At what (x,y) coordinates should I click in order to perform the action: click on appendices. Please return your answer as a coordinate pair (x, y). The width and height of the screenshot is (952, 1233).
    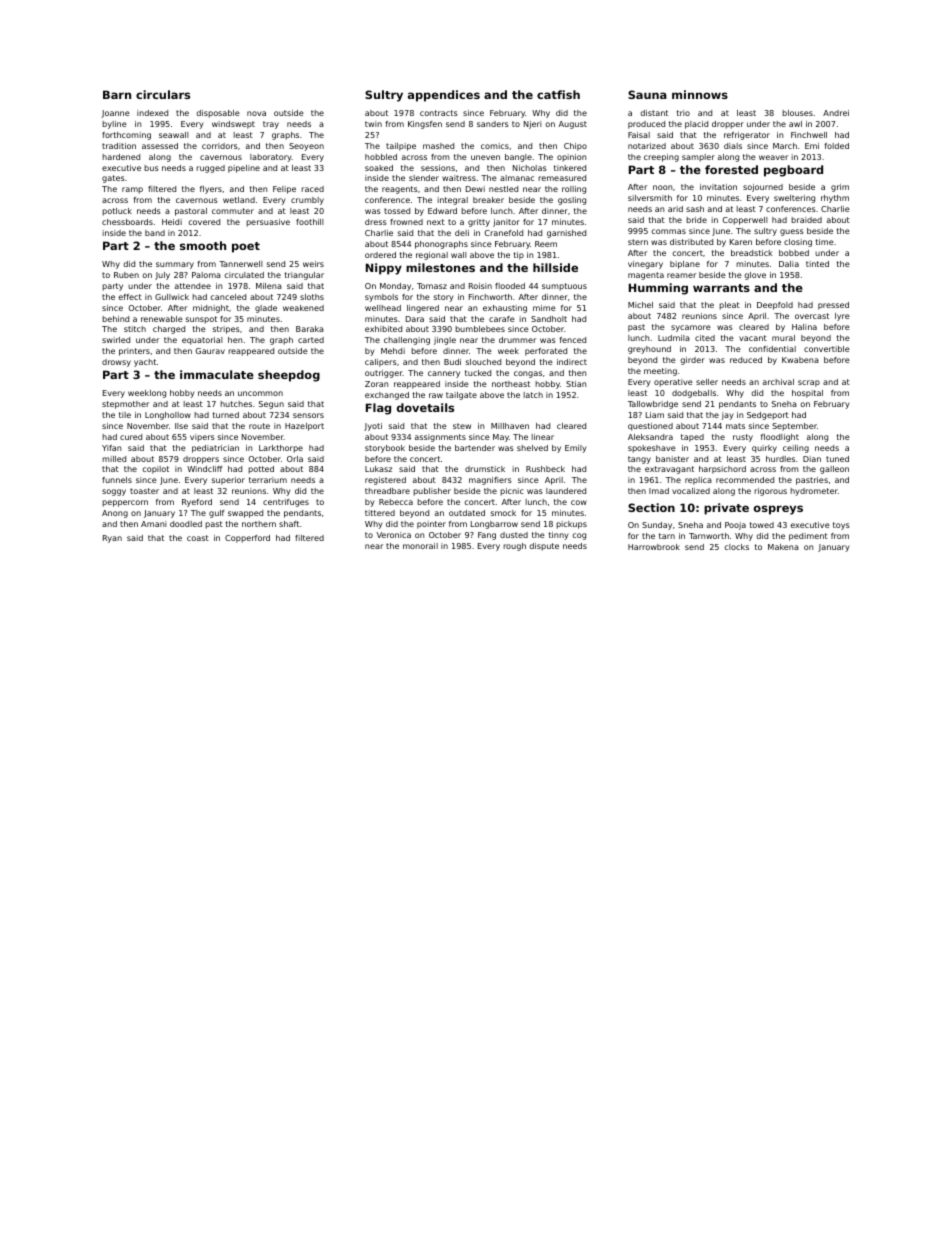
    Looking at the image, I should click on (444, 96).
